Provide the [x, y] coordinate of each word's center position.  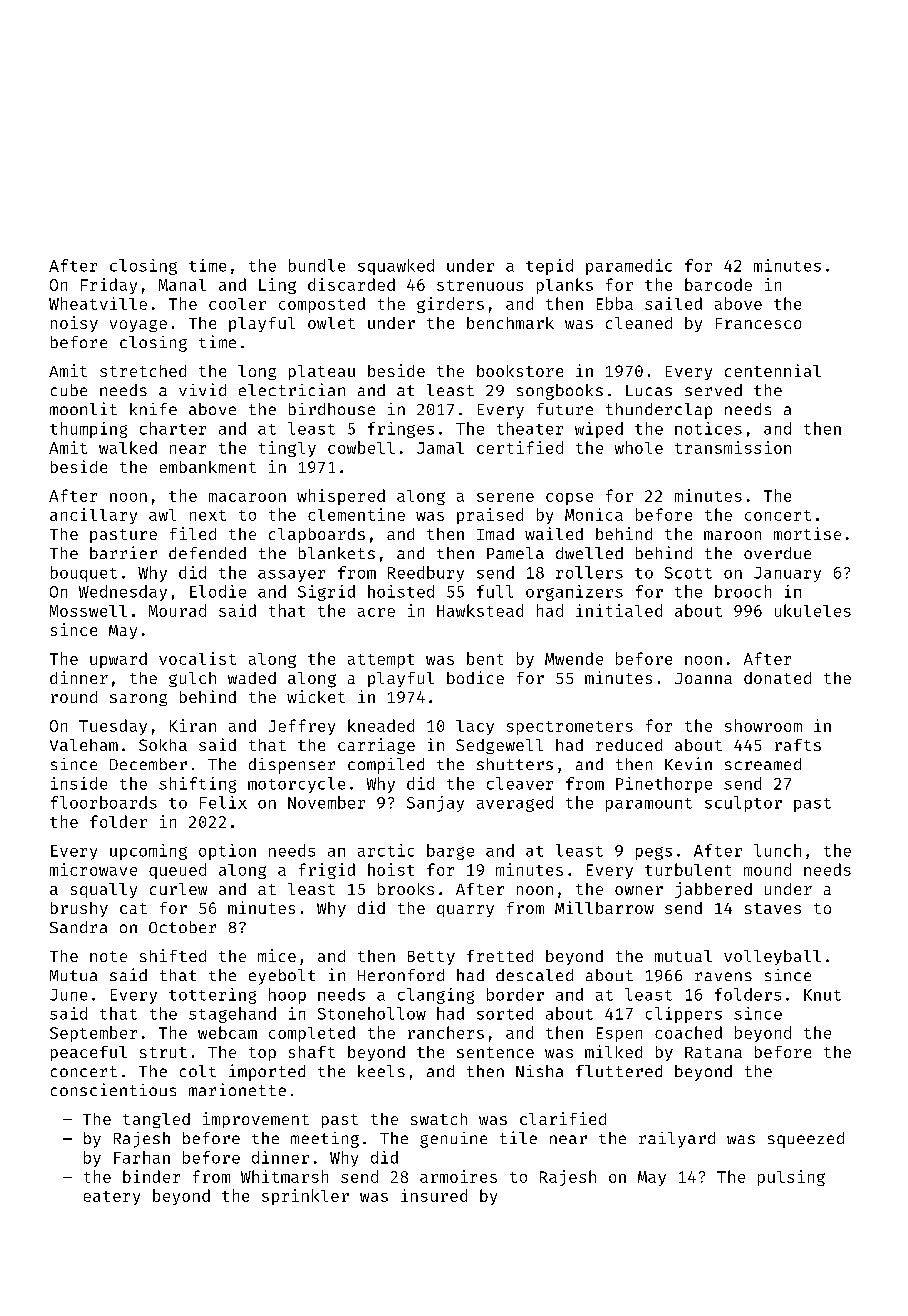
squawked [396, 267]
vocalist [197, 658]
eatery [112, 1198]
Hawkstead [480, 610]
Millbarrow [604, 907]
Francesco [758, 323]
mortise [807, 533]
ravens [723, 976]
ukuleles [813, 610]
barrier [123, 552]
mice [277, 955]
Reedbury [426, 574]
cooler [237, 304]
